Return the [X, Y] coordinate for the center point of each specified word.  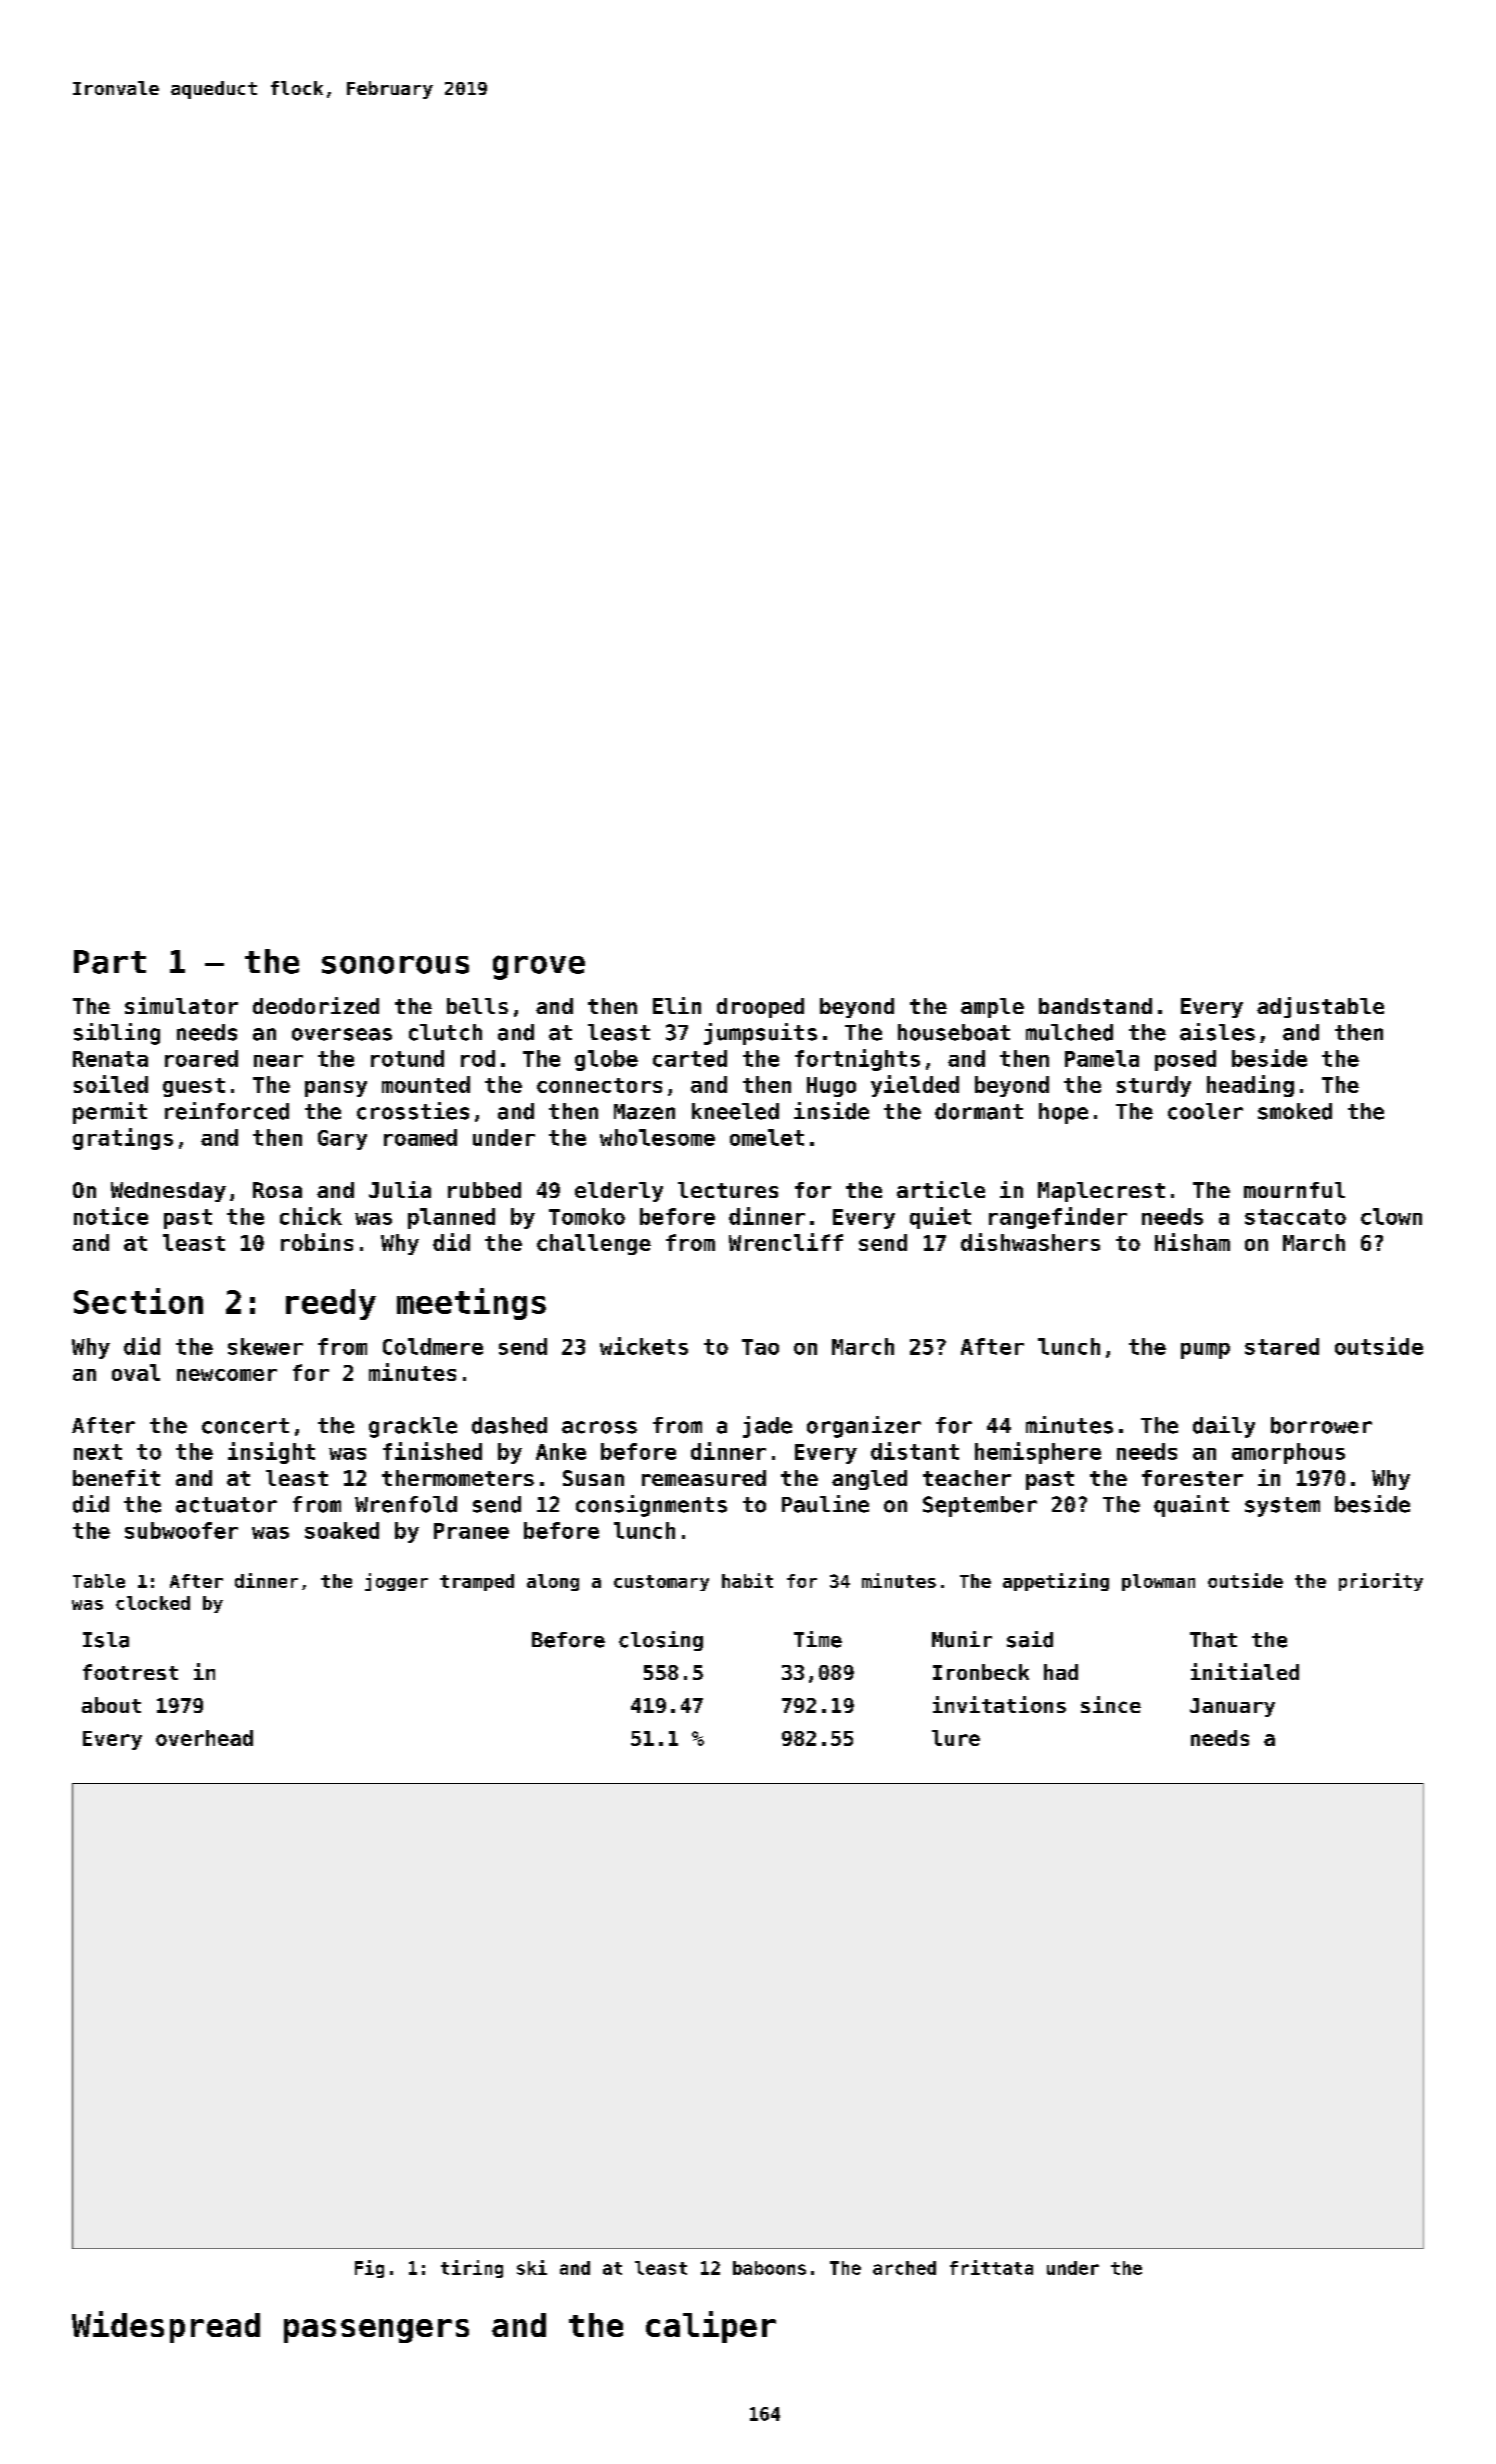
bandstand [1095, 1006]
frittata [991, 2267]
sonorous [395, 965]
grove [539, 967]
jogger [396, 1582]
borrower [1321, 1425]
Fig [369, 2269]
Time [818, 1639]
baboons [769, 2268]
